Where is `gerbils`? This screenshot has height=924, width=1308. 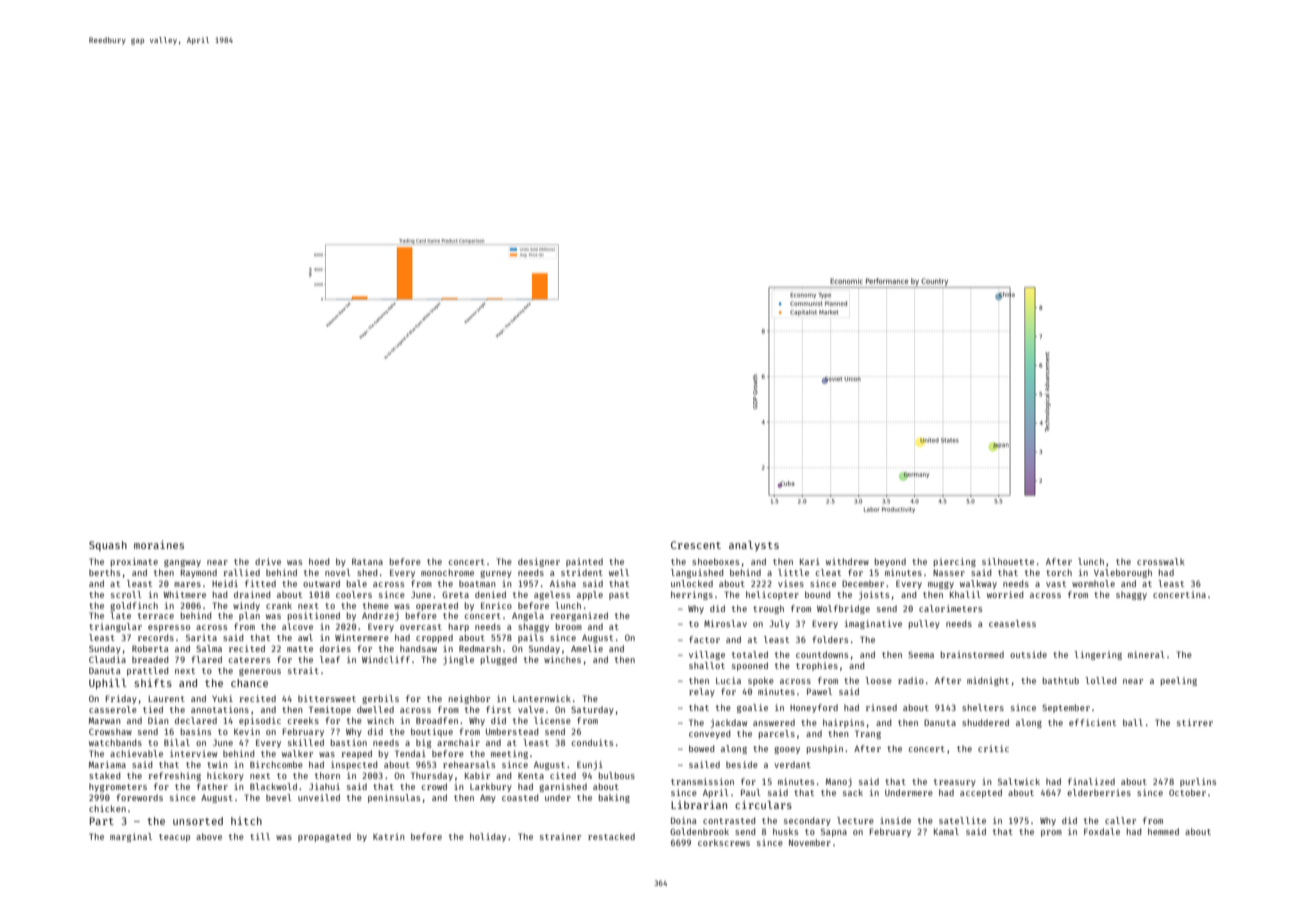
gerbils is located at coordinates (380, 699).
